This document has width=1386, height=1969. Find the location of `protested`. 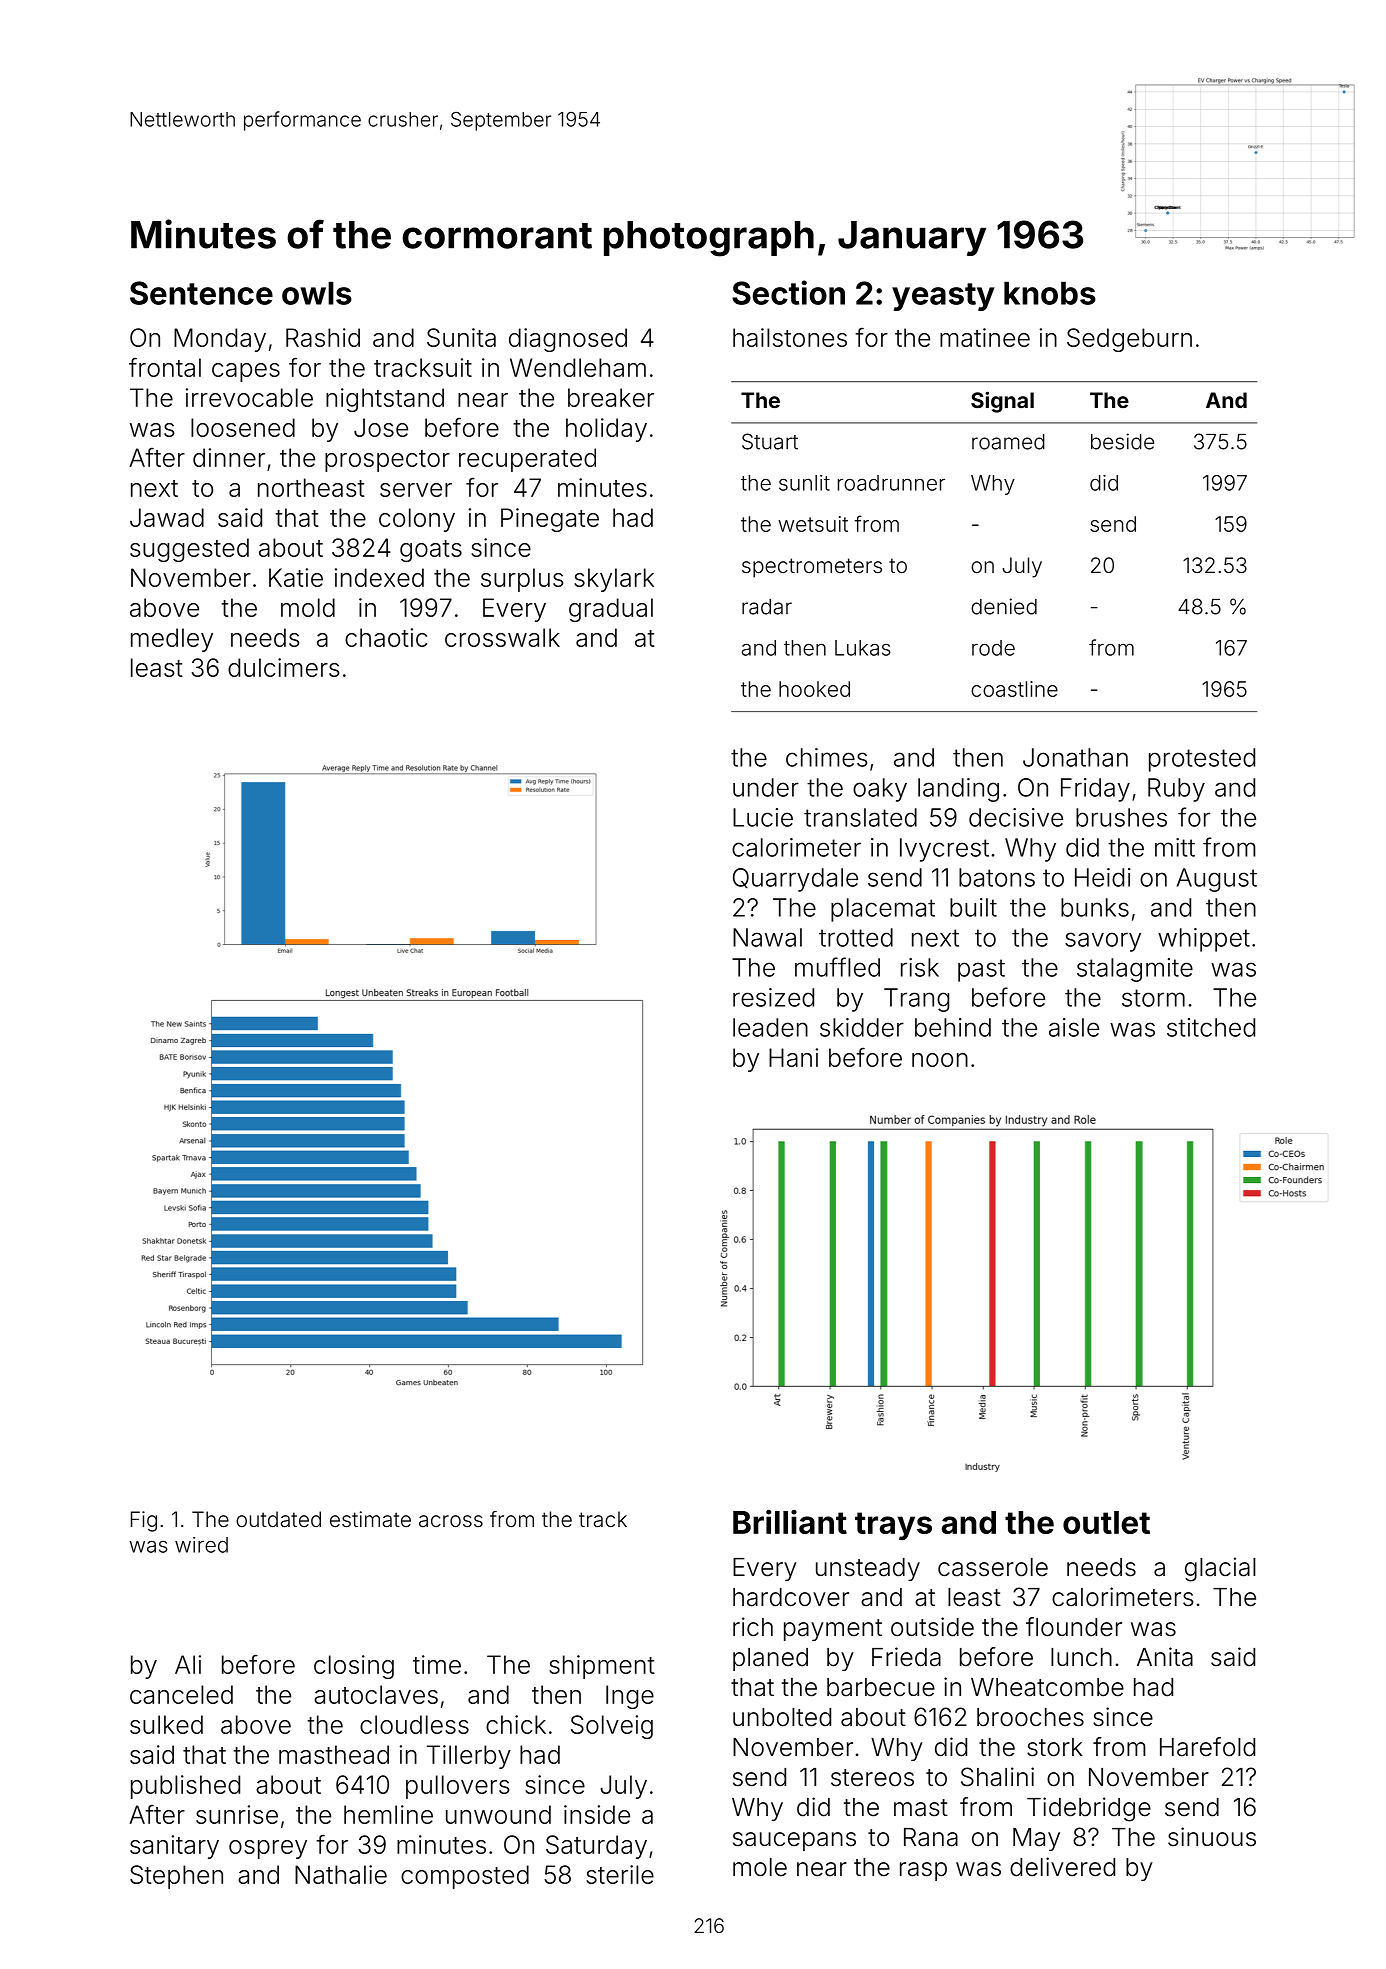

protested is located at coordinates (1202, 760).
